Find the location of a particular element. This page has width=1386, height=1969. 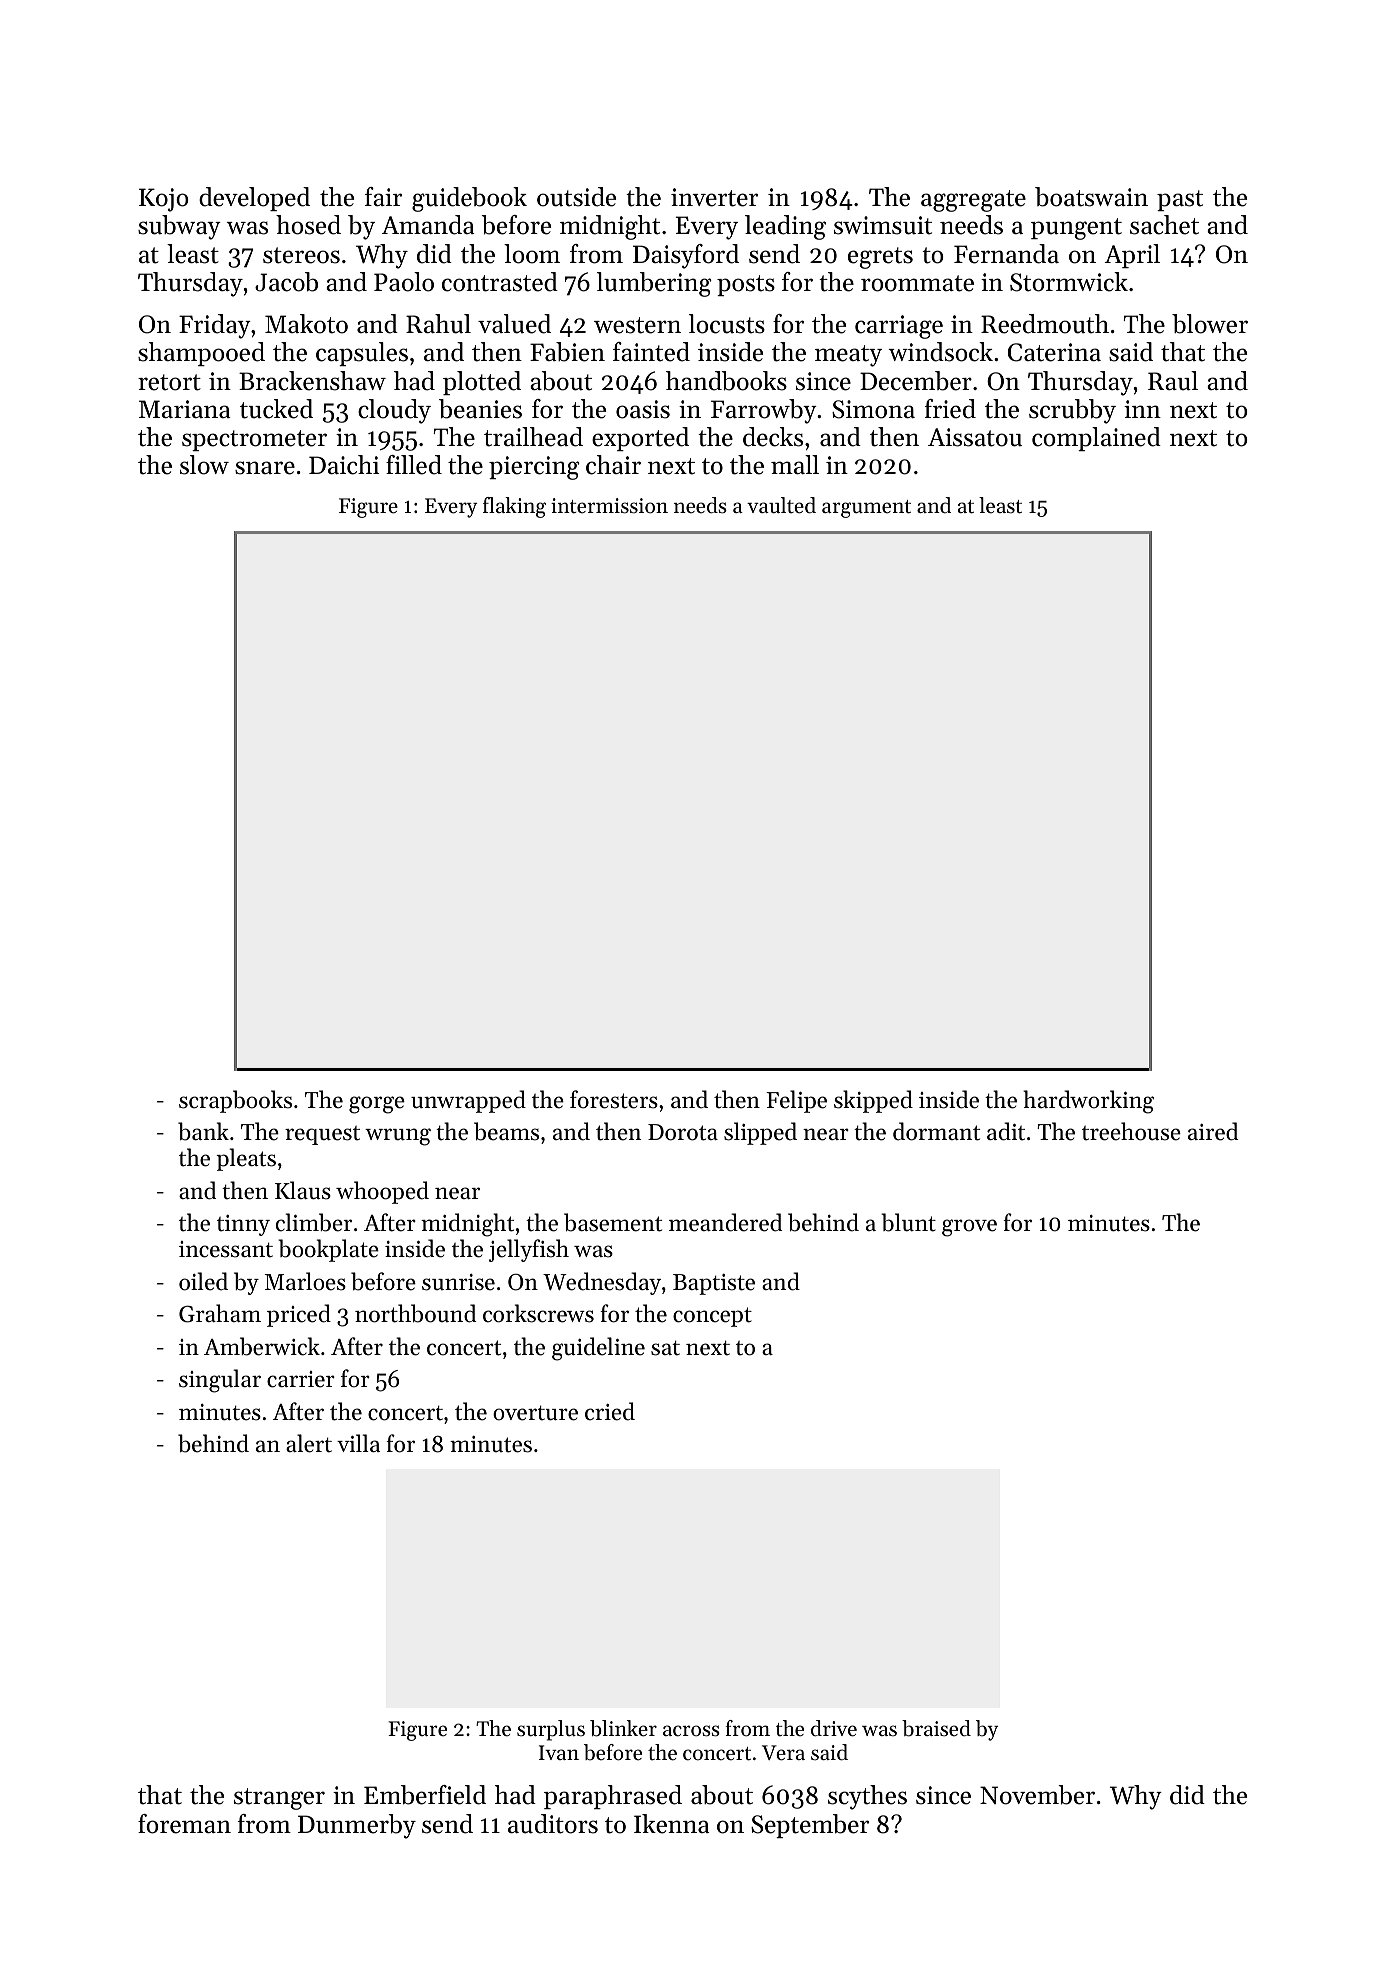

vaulted is located at coordinates (781, 505).
